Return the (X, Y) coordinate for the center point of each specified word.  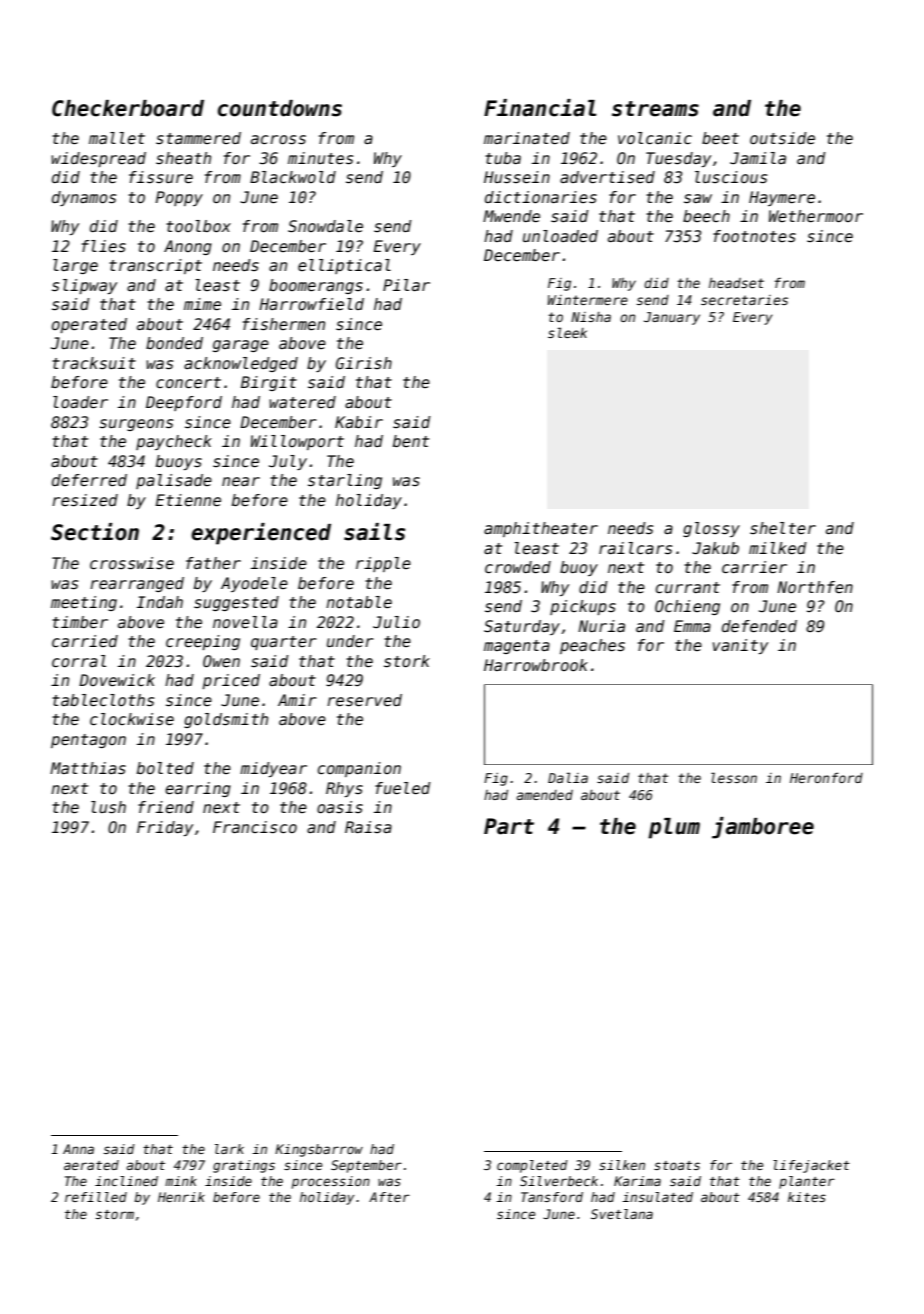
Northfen (815, 587)
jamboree (763, 828)
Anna (78, 1149)
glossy (711, 529)
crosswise (132, 563)
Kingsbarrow (319, 1150)
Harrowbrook (536, 665)
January (672, 318)
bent (411, 441)
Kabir (359, 422)
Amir (297, 700)
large (75, 266)
